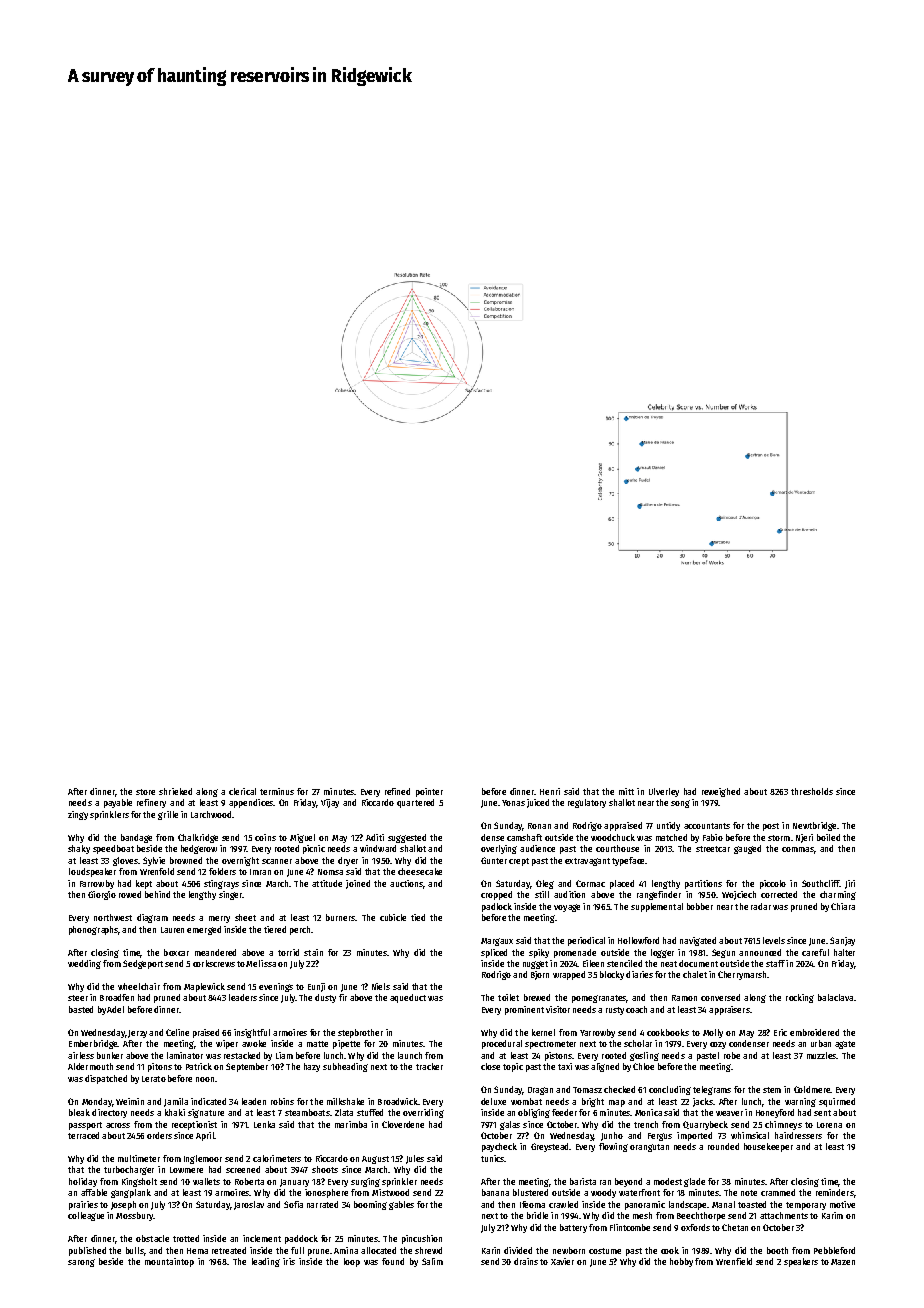  What do you see at coordinates (203, 1159) in the screenshot?
I see `Inglemoor` at bounding box center [203, 1159].
